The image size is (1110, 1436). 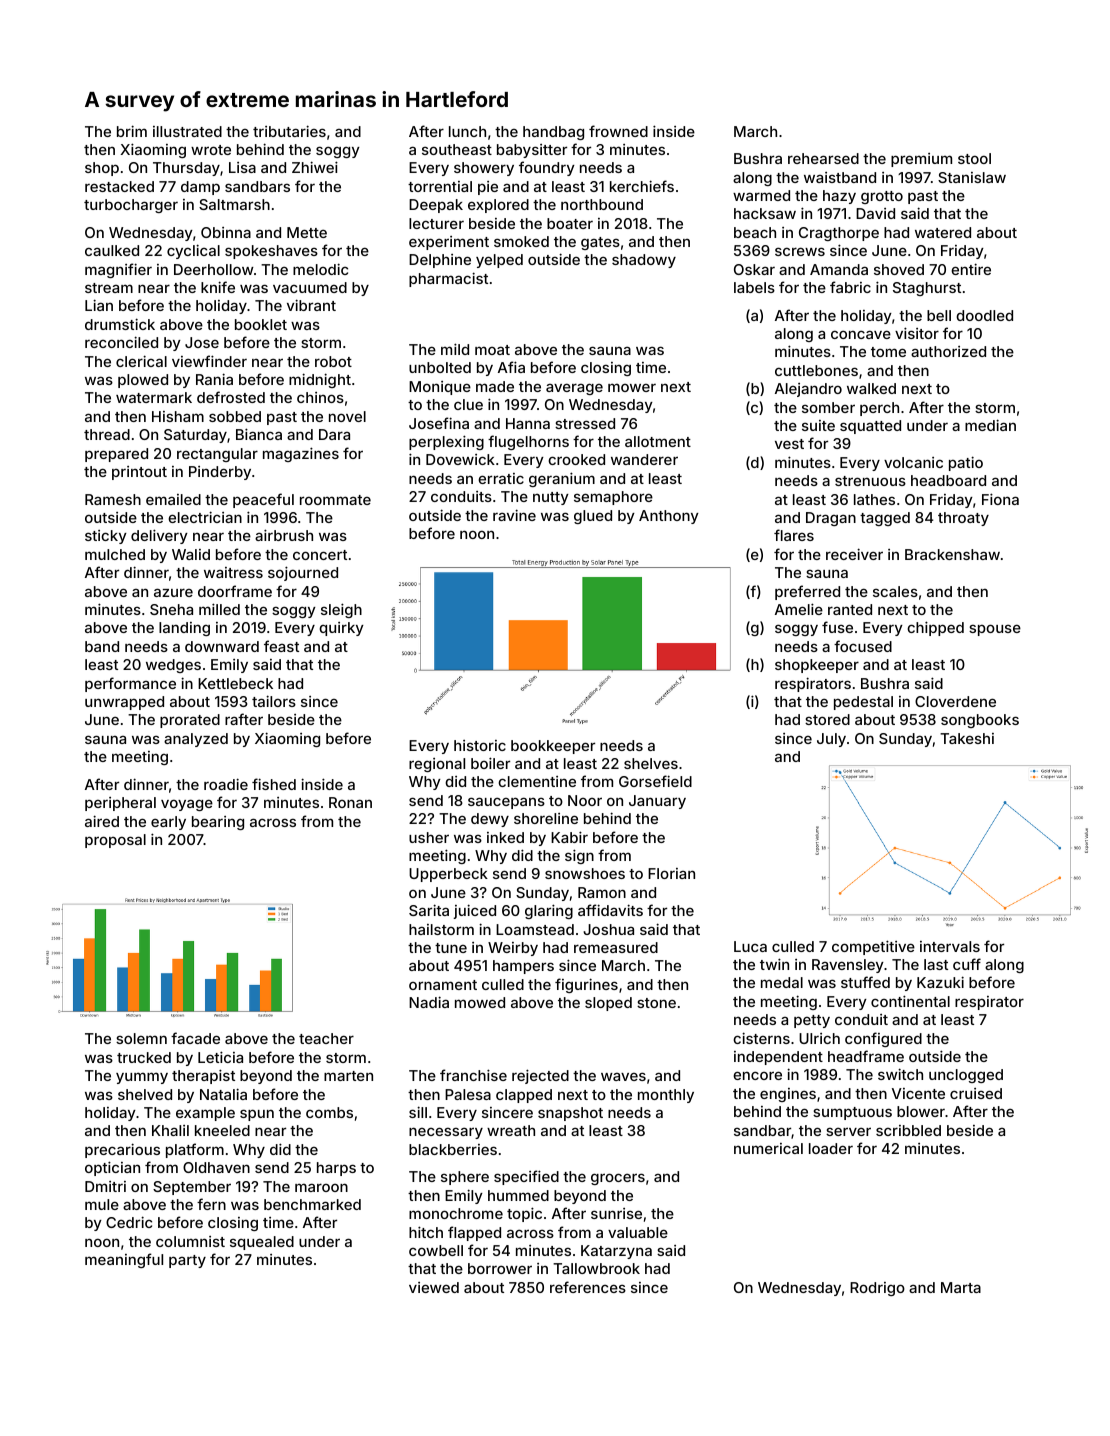 What do you see at coordinates (233, 572) in the image?
I see `waitress` at bounding box center [233, 572].
